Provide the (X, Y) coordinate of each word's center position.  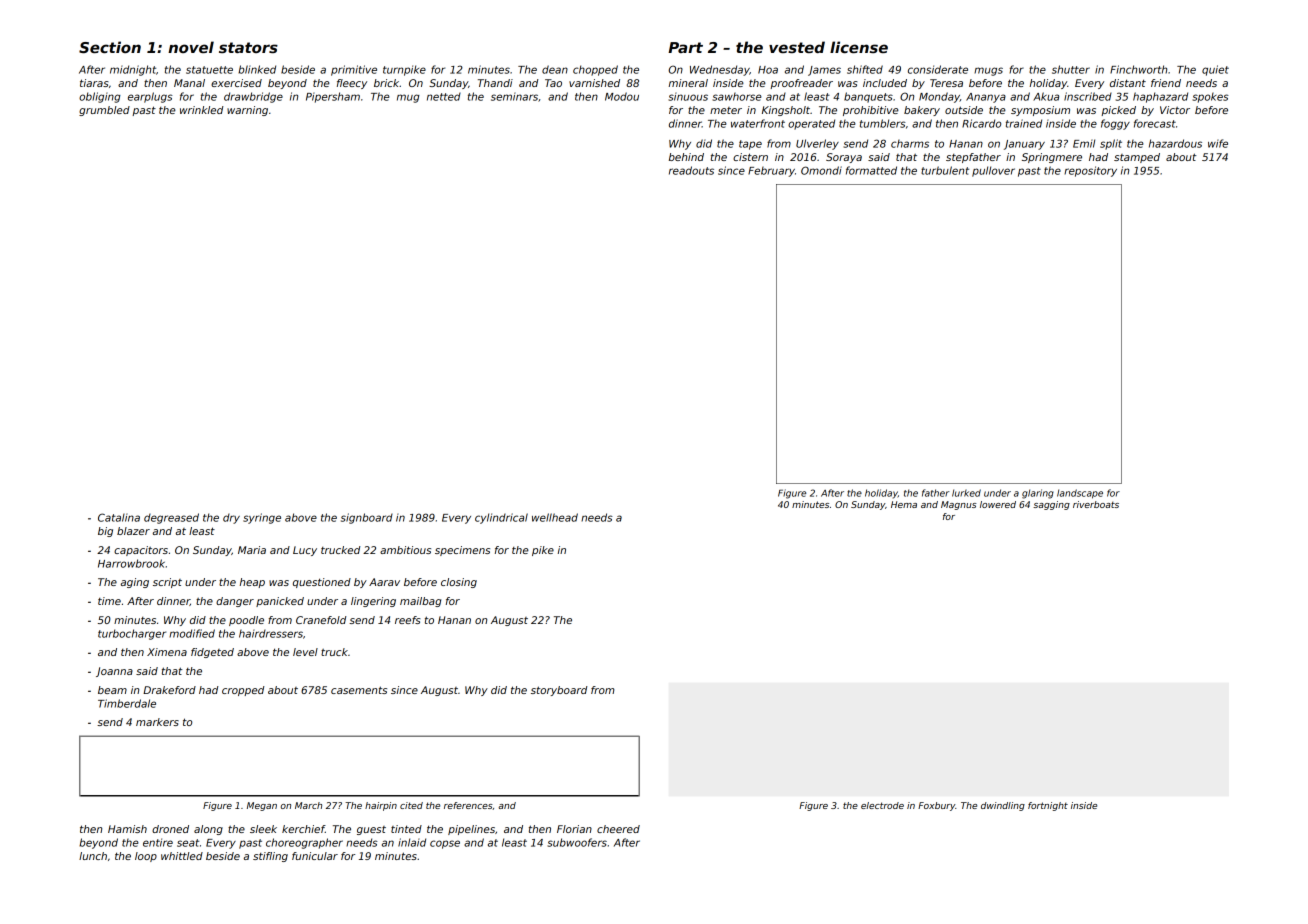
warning (247, 111)
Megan (262, 806)
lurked (966, 493)
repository (1090, 171)
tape (750, 145)
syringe (262, 518)
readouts (691, 170)
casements (359, 690)
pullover (993, 171)
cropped (243, 691)
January (1024, 145)
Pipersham (333, 97)
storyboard (559, 691)
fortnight (1048, 806)
